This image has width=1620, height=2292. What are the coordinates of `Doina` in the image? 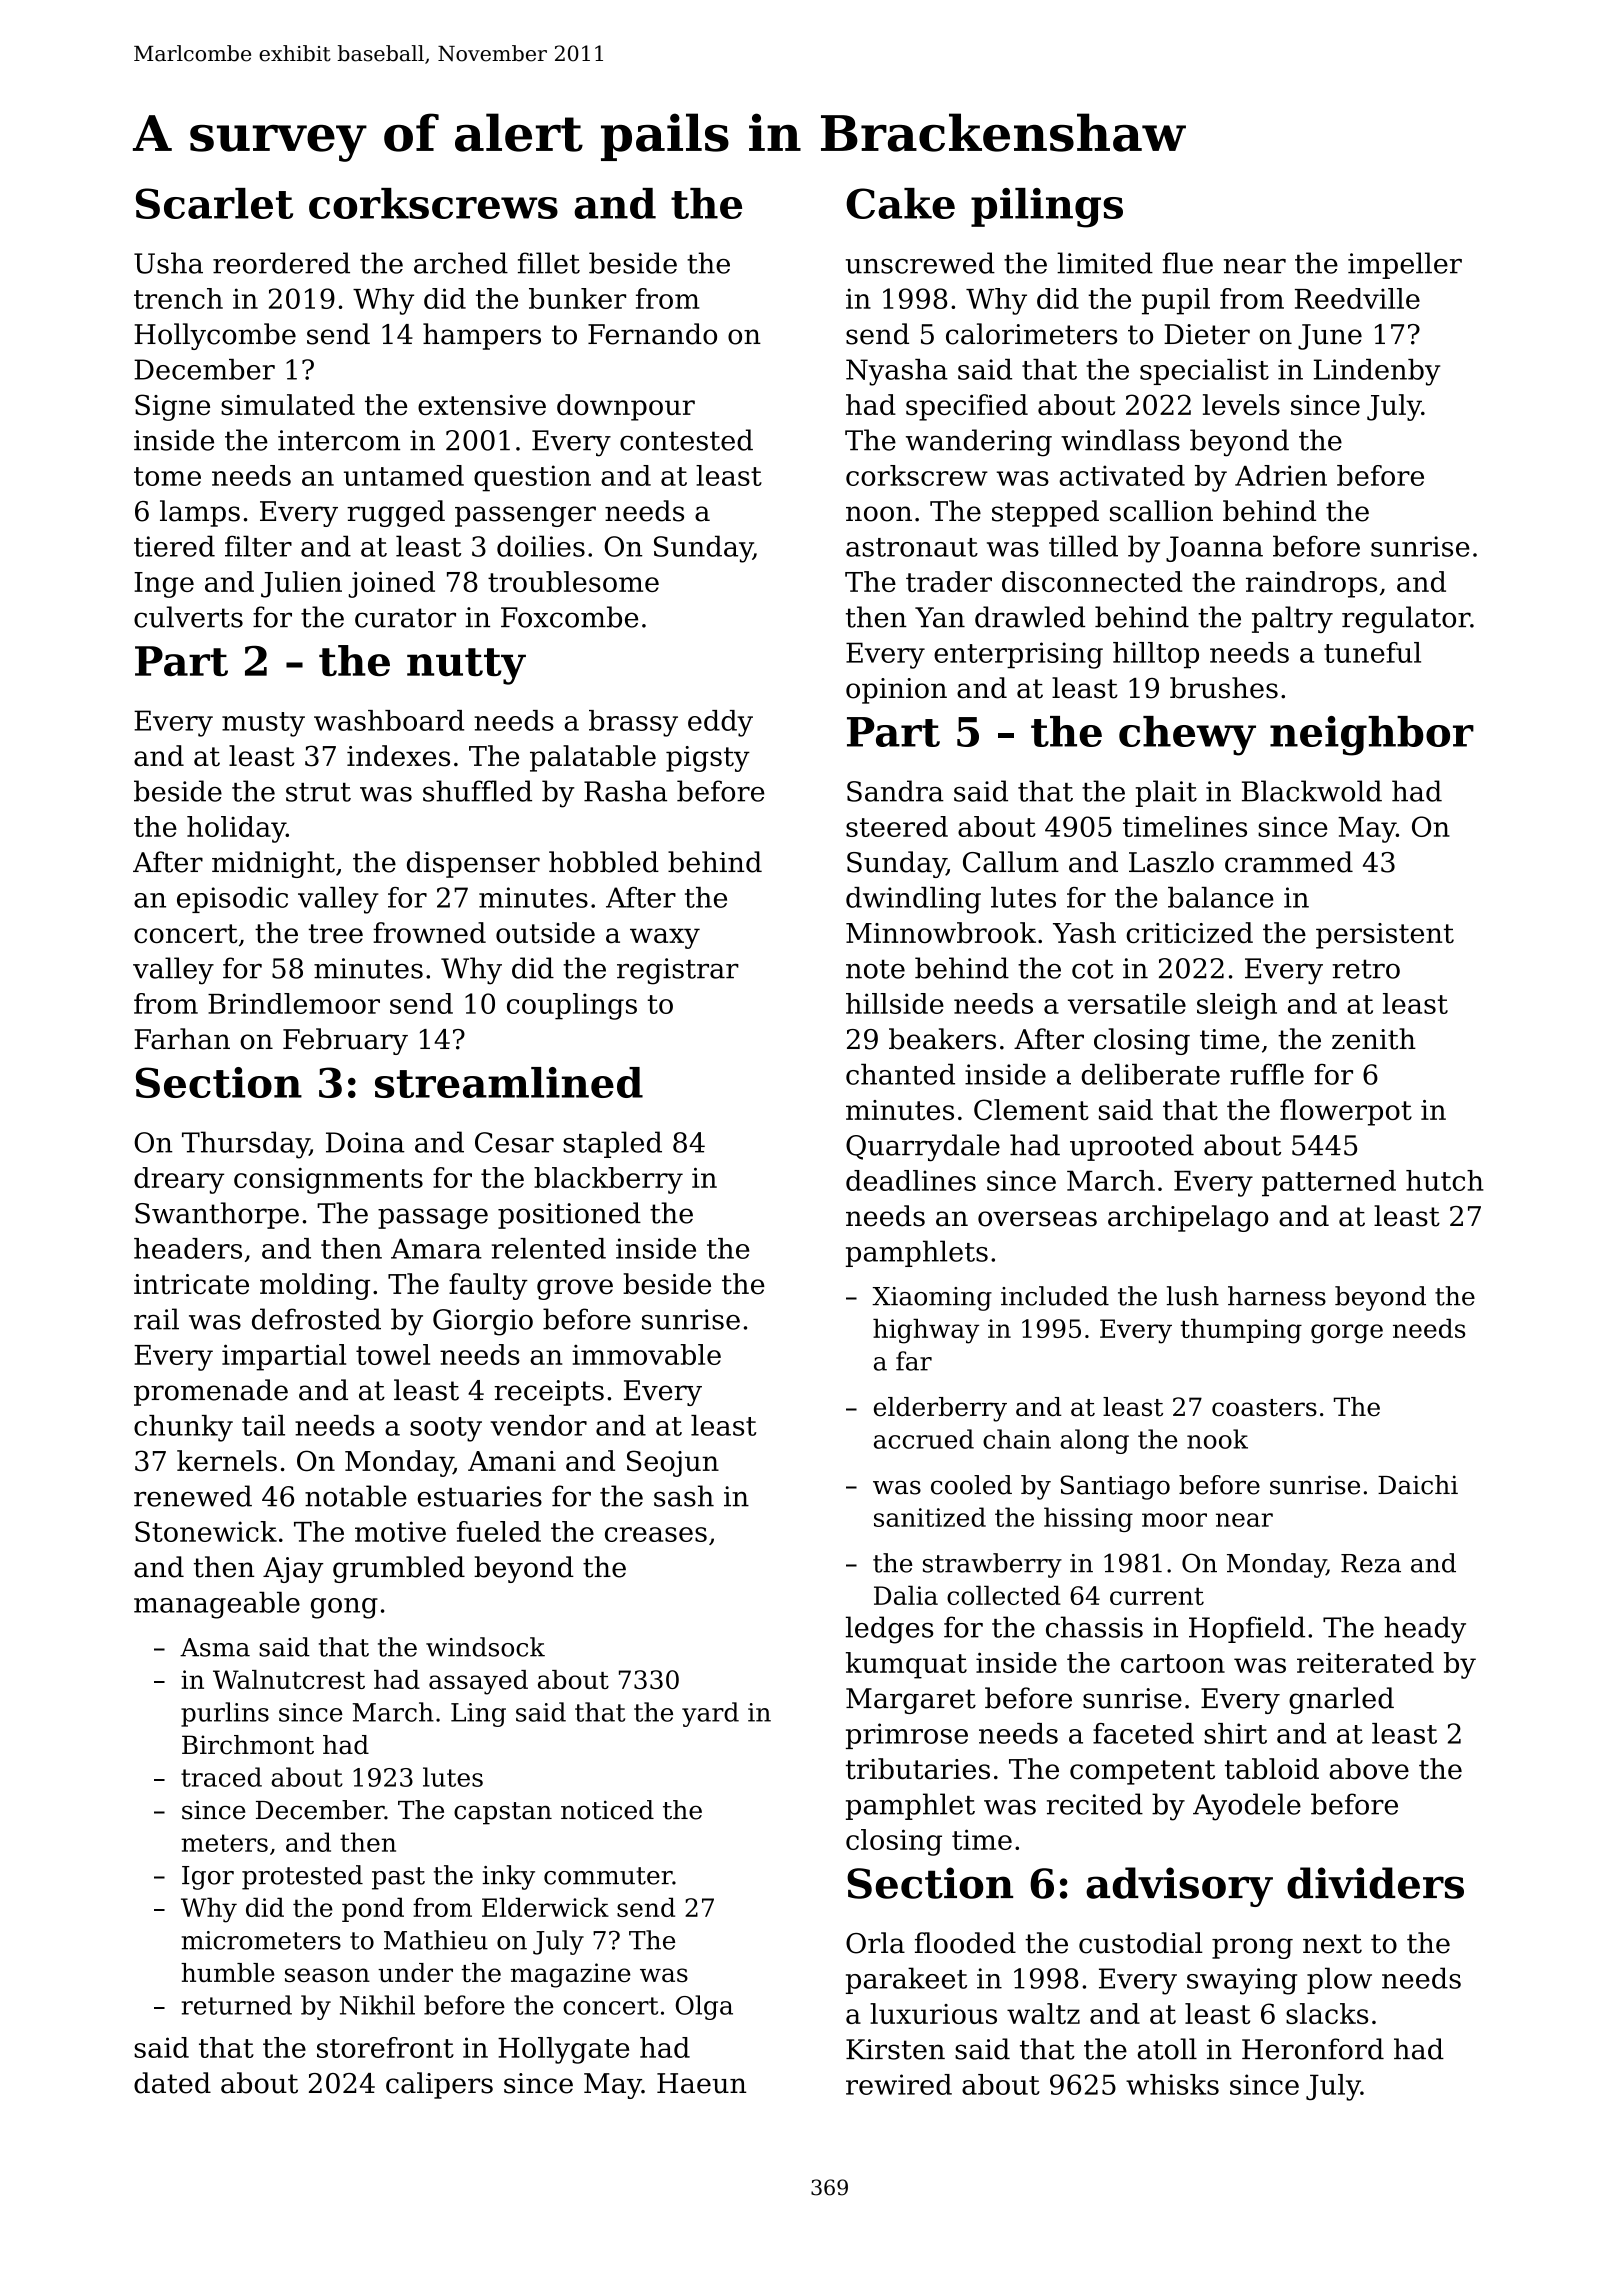 It's located at (365, 1142).
